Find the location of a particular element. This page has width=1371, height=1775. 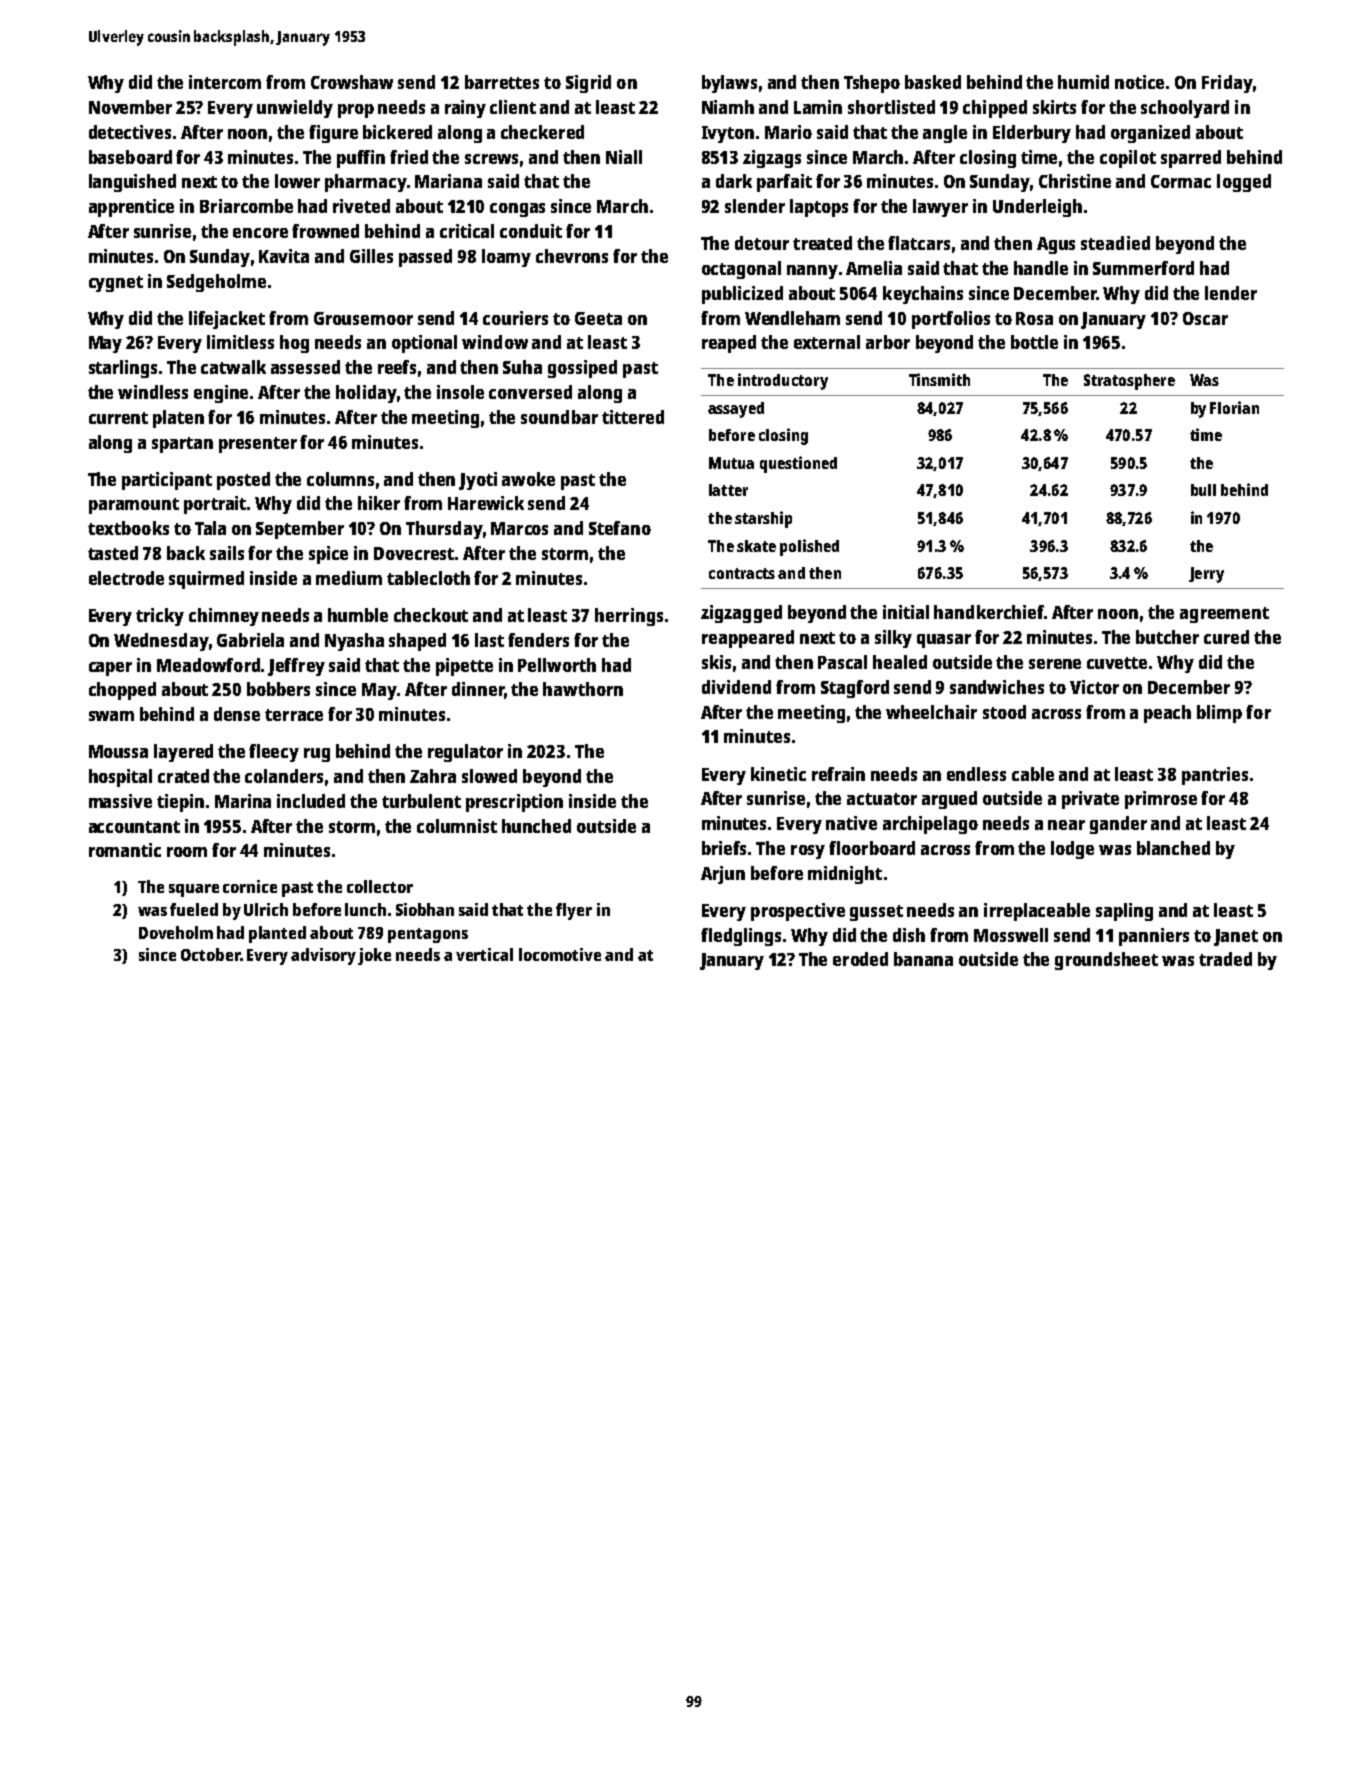

refrain is located at coordinates (838, 774).
